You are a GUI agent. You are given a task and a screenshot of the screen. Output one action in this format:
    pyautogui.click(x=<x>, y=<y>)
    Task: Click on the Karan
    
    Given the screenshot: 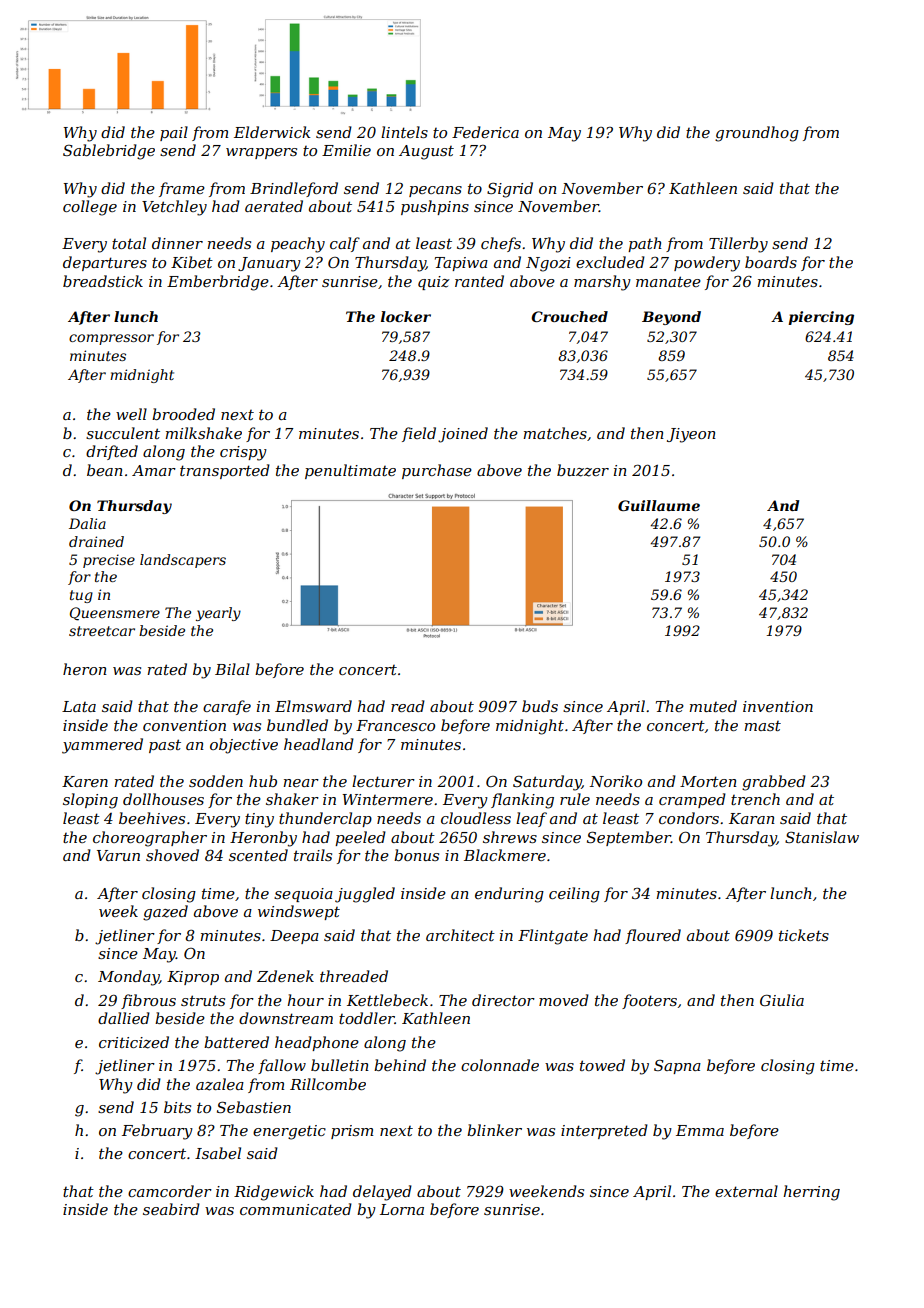 What is the action you would take?
    pyautogui.click(x=752, y=818)
